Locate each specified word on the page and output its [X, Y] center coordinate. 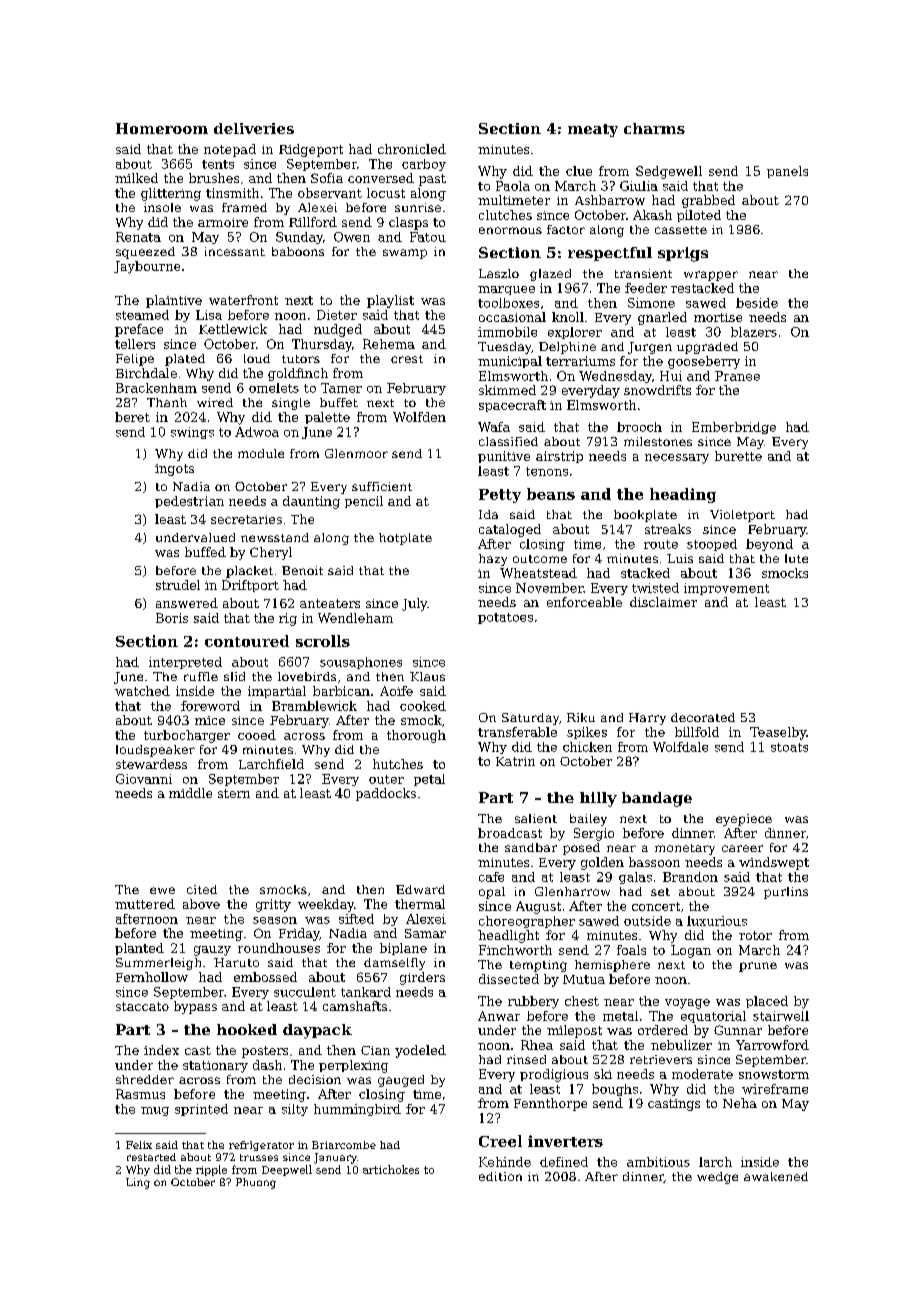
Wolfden [419, 417]
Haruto [236, 962]
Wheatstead [538, 573]
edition [500, 1176]
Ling [138, 1183]
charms [654, 128]
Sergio [594, 834]
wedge [717, 1178]
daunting [311, 502]
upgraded [707, 348]
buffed [205, 552]
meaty [593, 130]
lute [796, 558]
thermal [420, 904]
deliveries [254, 128]
